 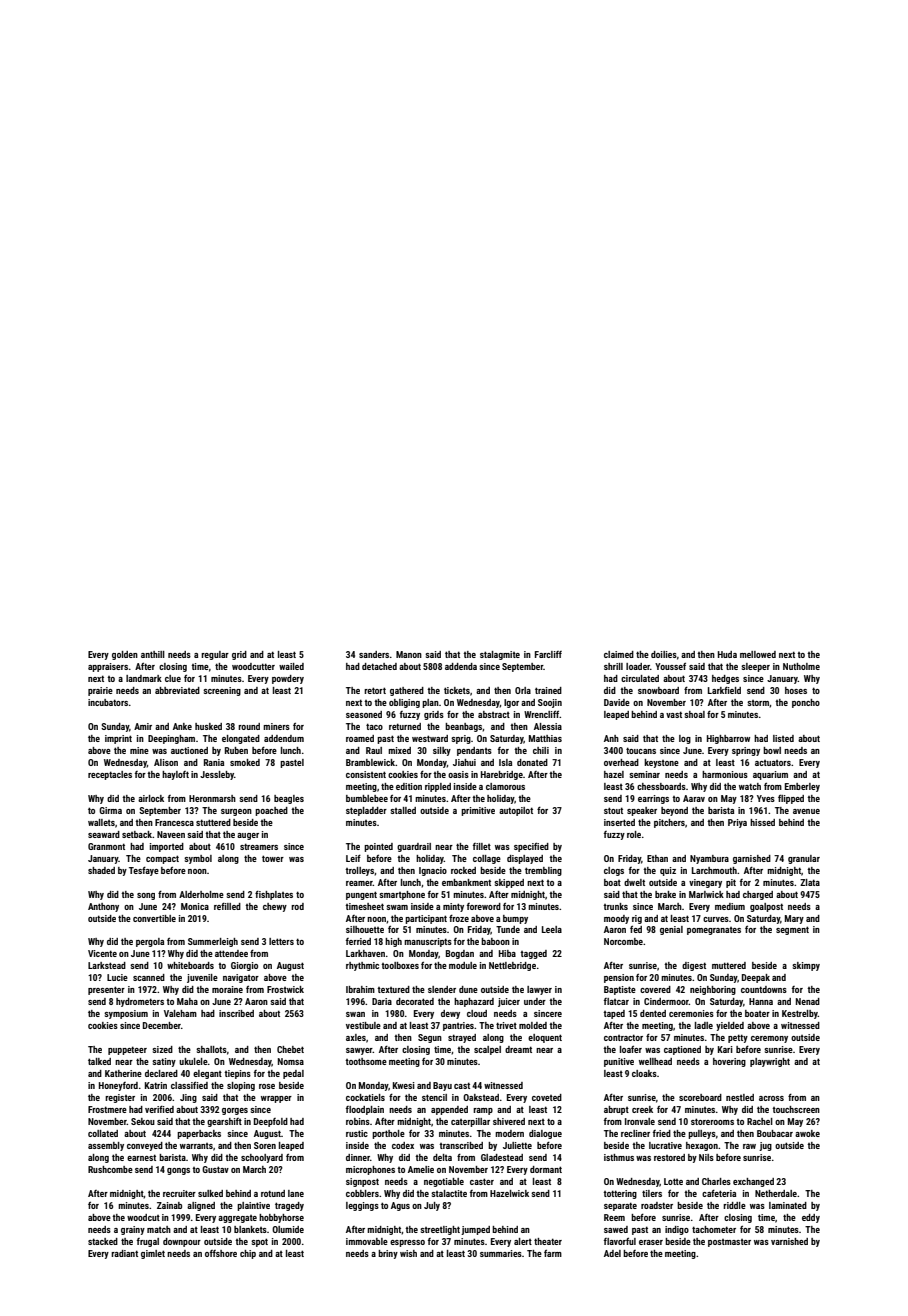 What do you see at coordinates (804, 859) in the screenshot?
I see `granular` at bounding box center [804, 859].
